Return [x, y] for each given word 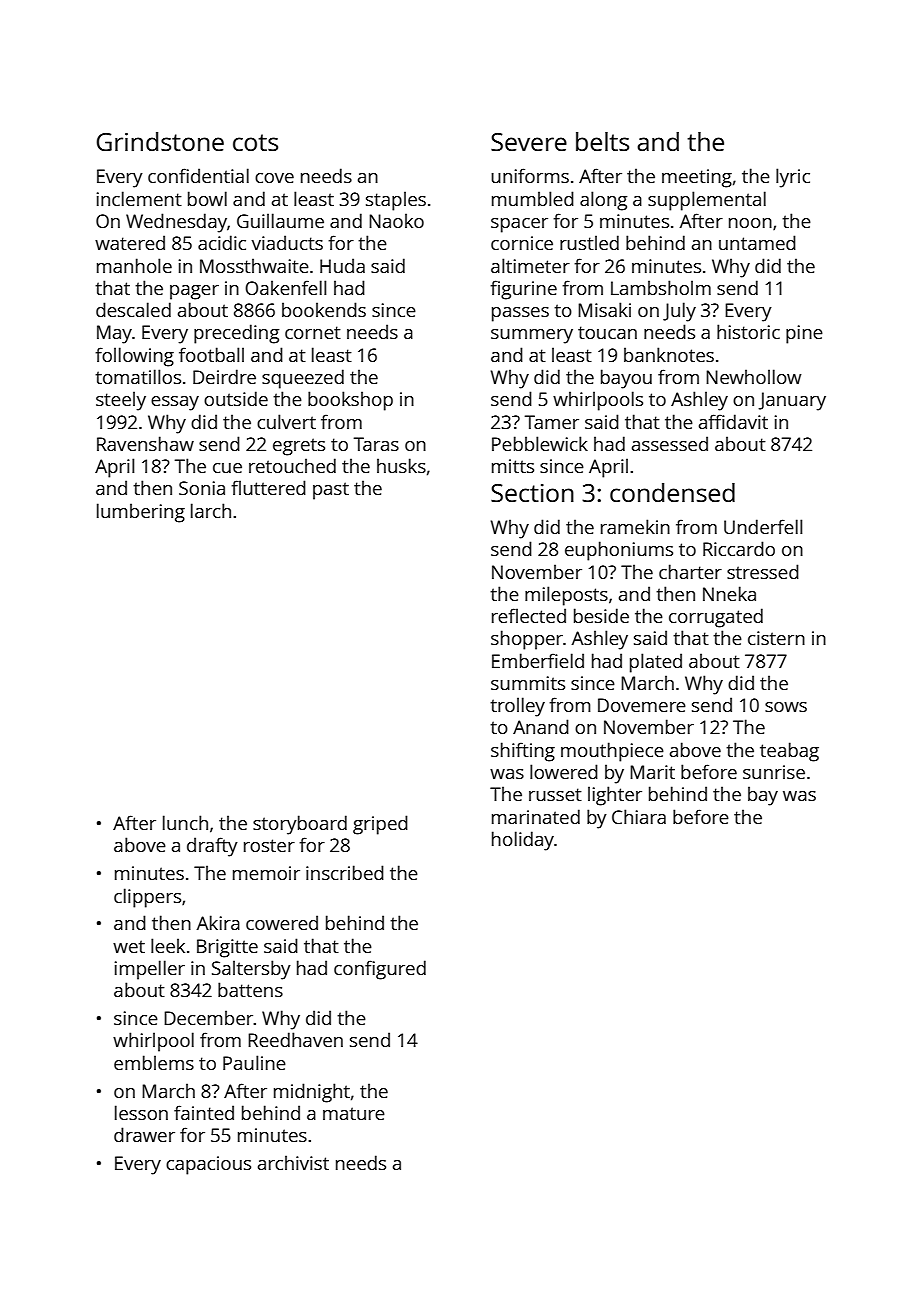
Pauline [254, 1062]
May [114, 334]
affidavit [733, 421]
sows [786, 707]
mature [354, 1113]
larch [211, 510]
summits [528, 683]
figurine [524, 290]
